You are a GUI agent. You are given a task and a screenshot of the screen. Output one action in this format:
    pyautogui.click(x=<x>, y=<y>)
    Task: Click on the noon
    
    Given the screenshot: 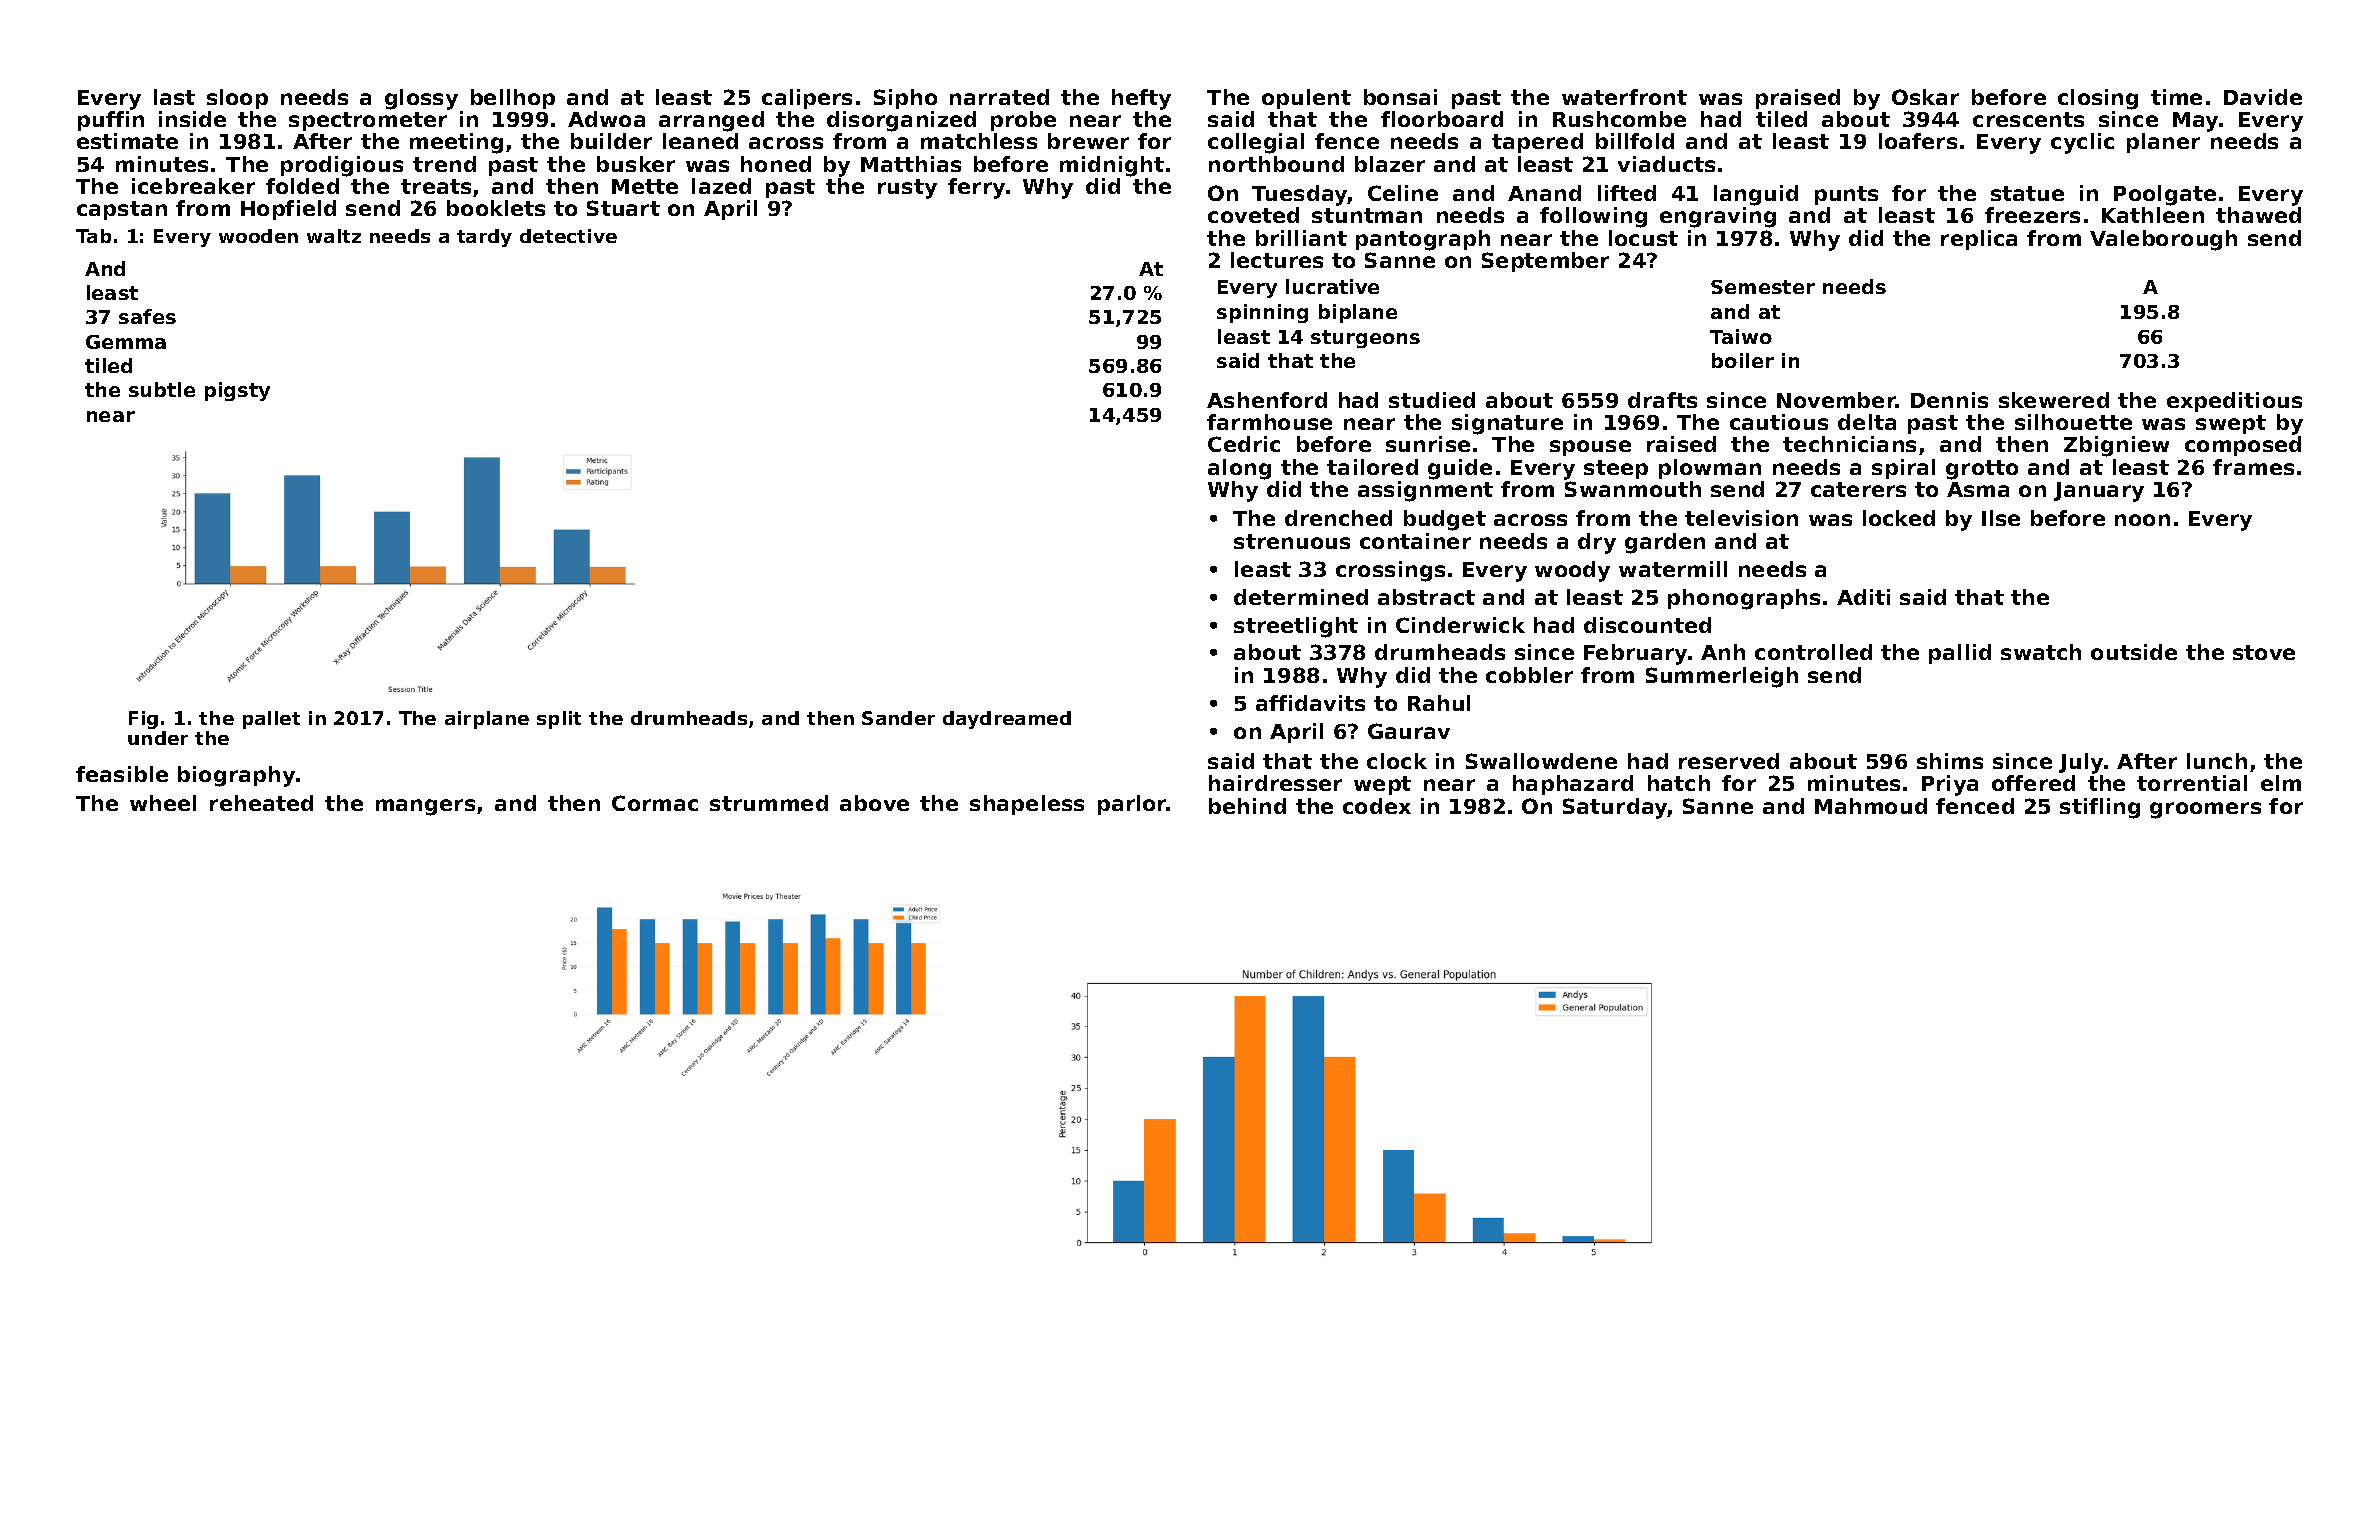 What is the action you would take?
    pyautogui.click(x=2142, y=520)
